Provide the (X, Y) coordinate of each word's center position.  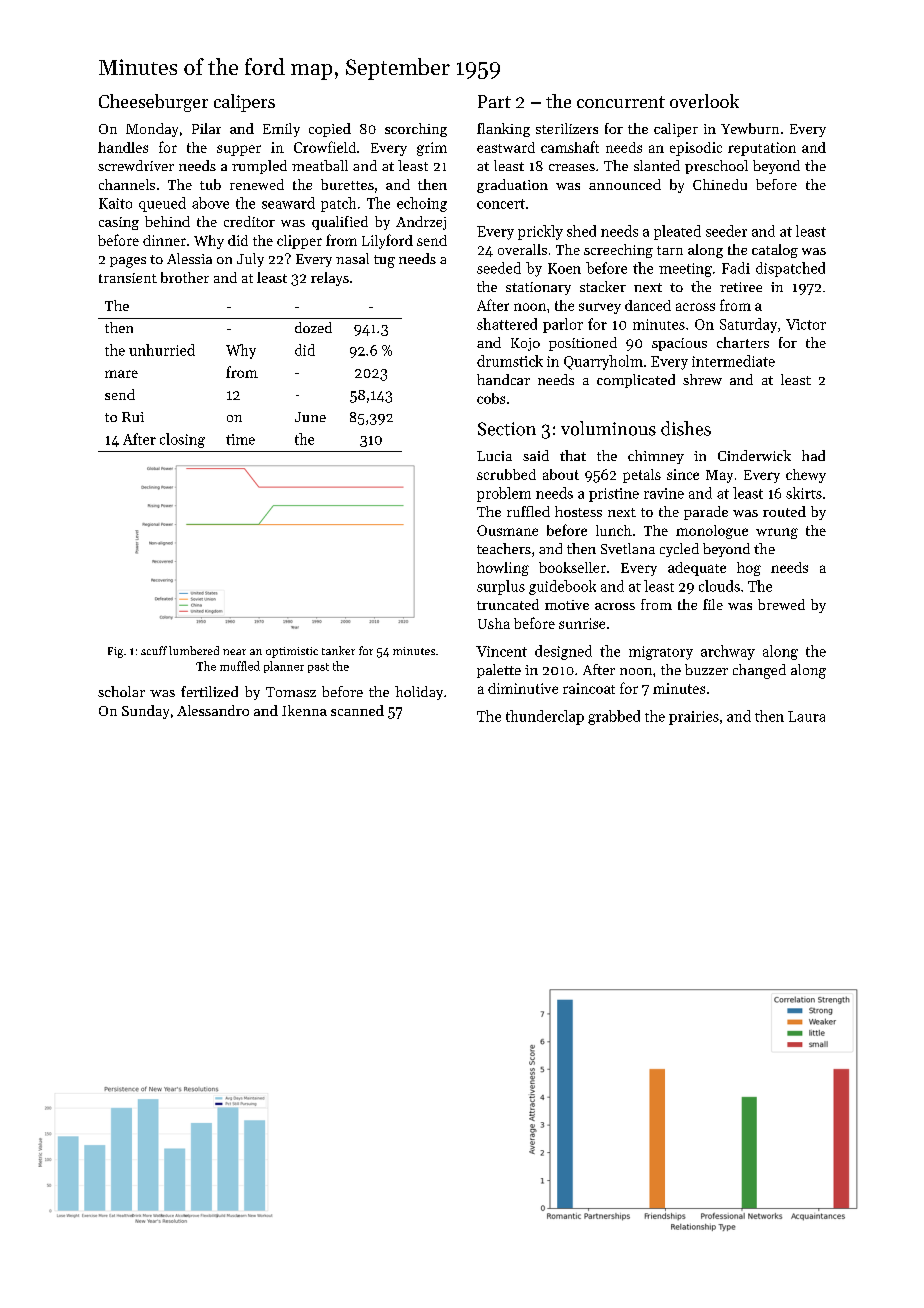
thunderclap (545, 717)
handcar (503, 379)
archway (728, 652)
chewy (806, 476)
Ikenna (304, 710)
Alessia (189, 258)
